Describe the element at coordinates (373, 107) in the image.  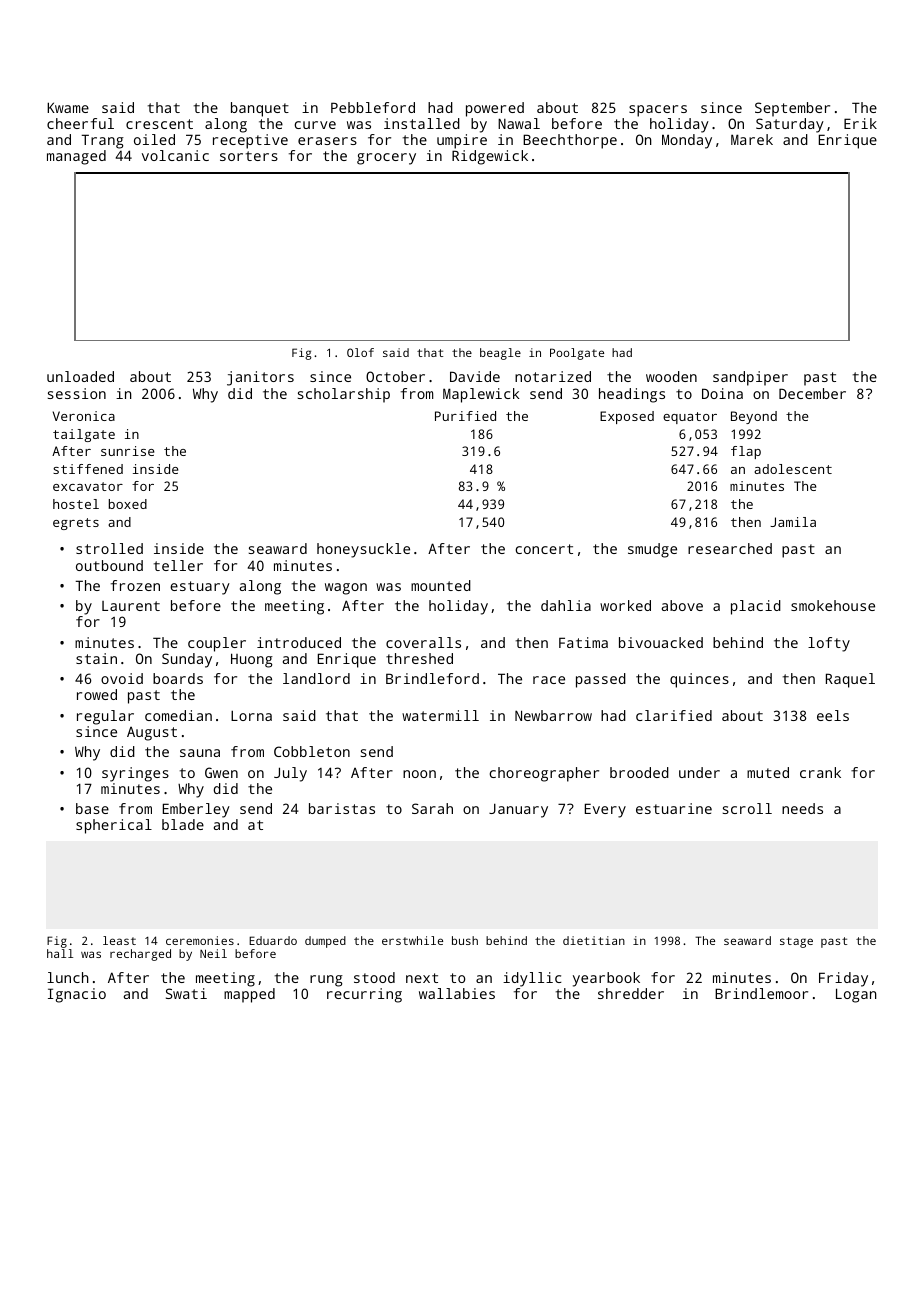
I see `Pebbleford` at that location.
